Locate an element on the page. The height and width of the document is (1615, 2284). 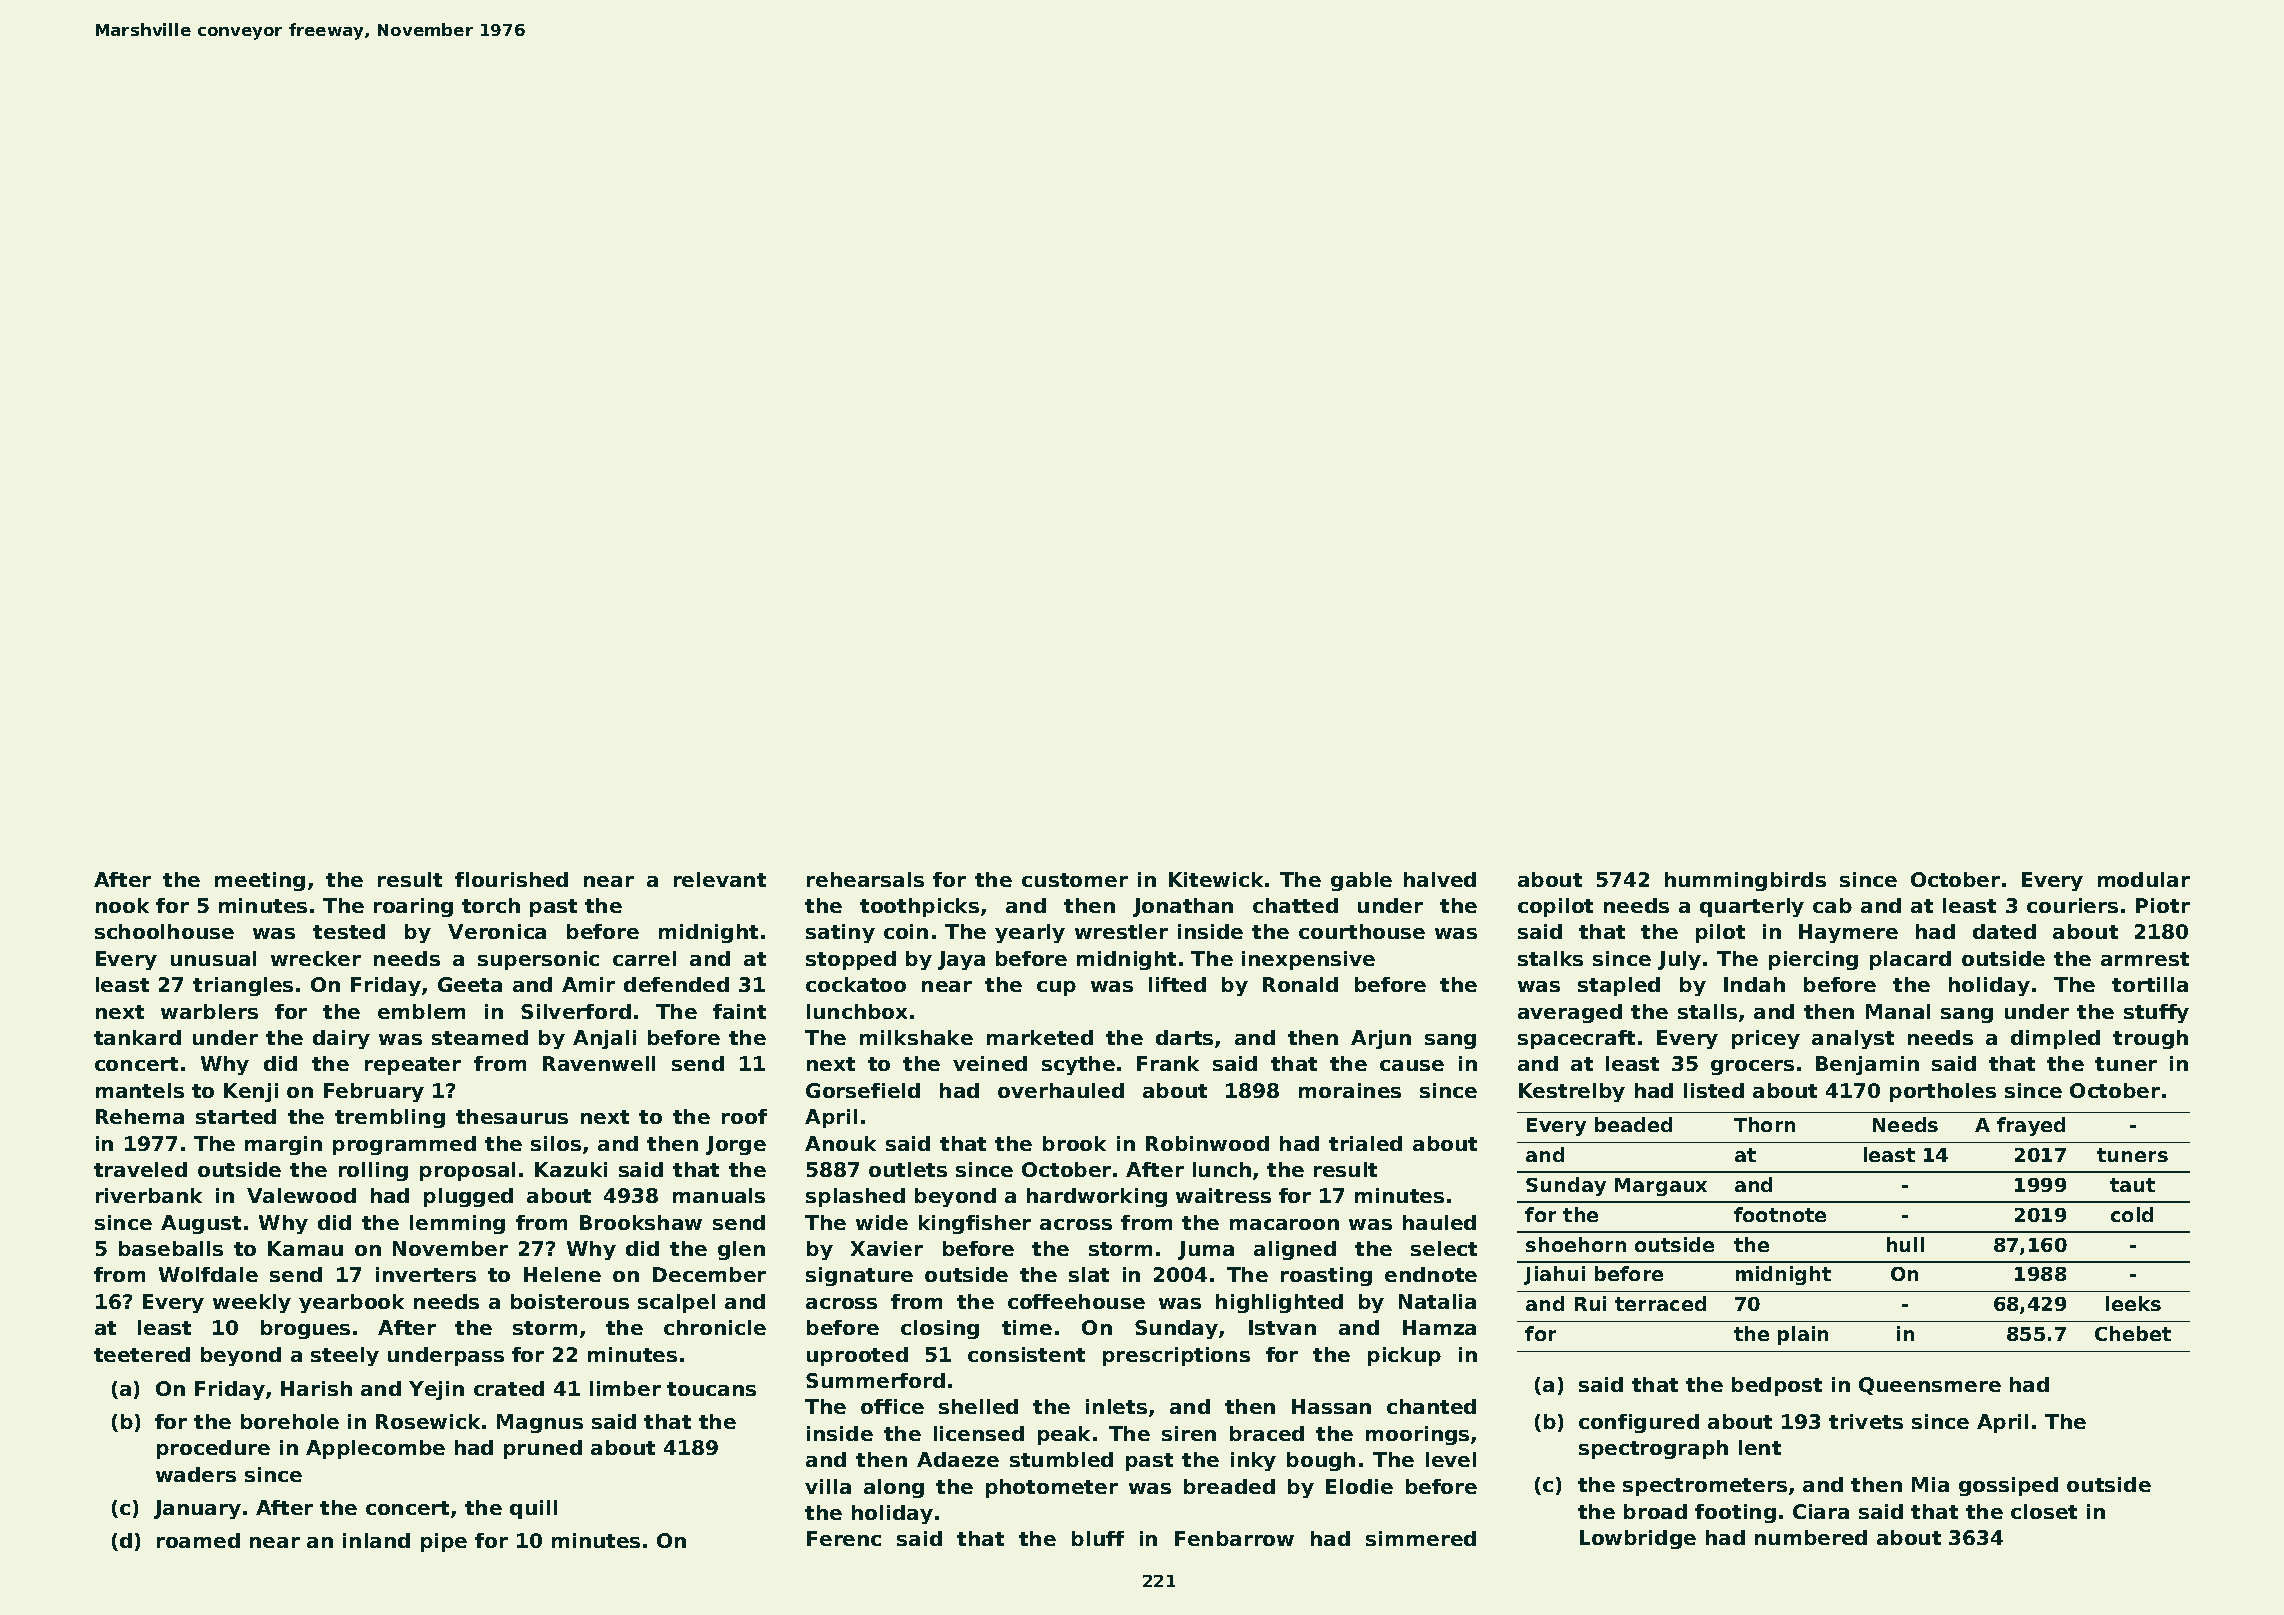
Margaux is located at coordinates (1661, 1187).
